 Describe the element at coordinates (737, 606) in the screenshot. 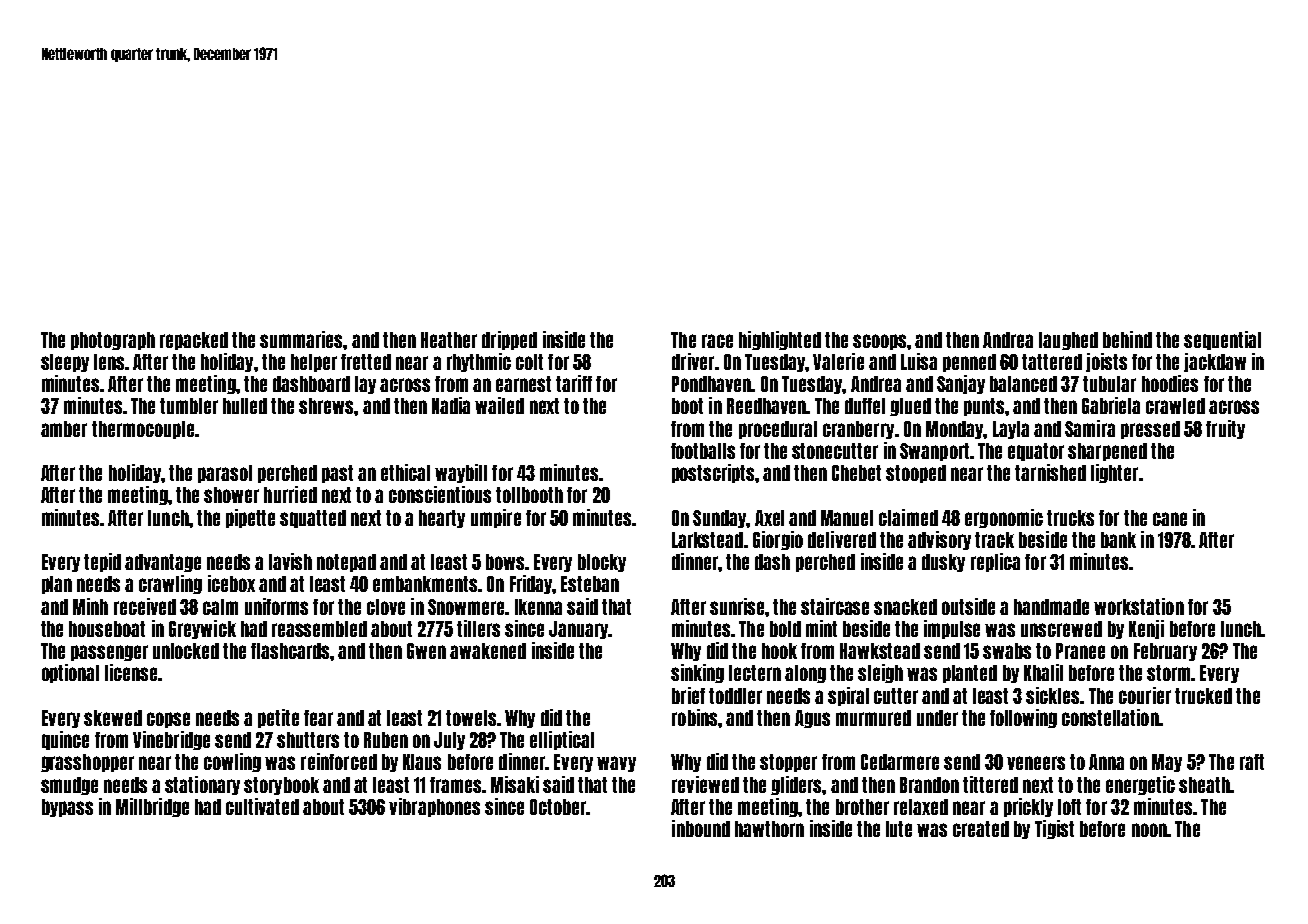

I see `sunrise` at that location.
